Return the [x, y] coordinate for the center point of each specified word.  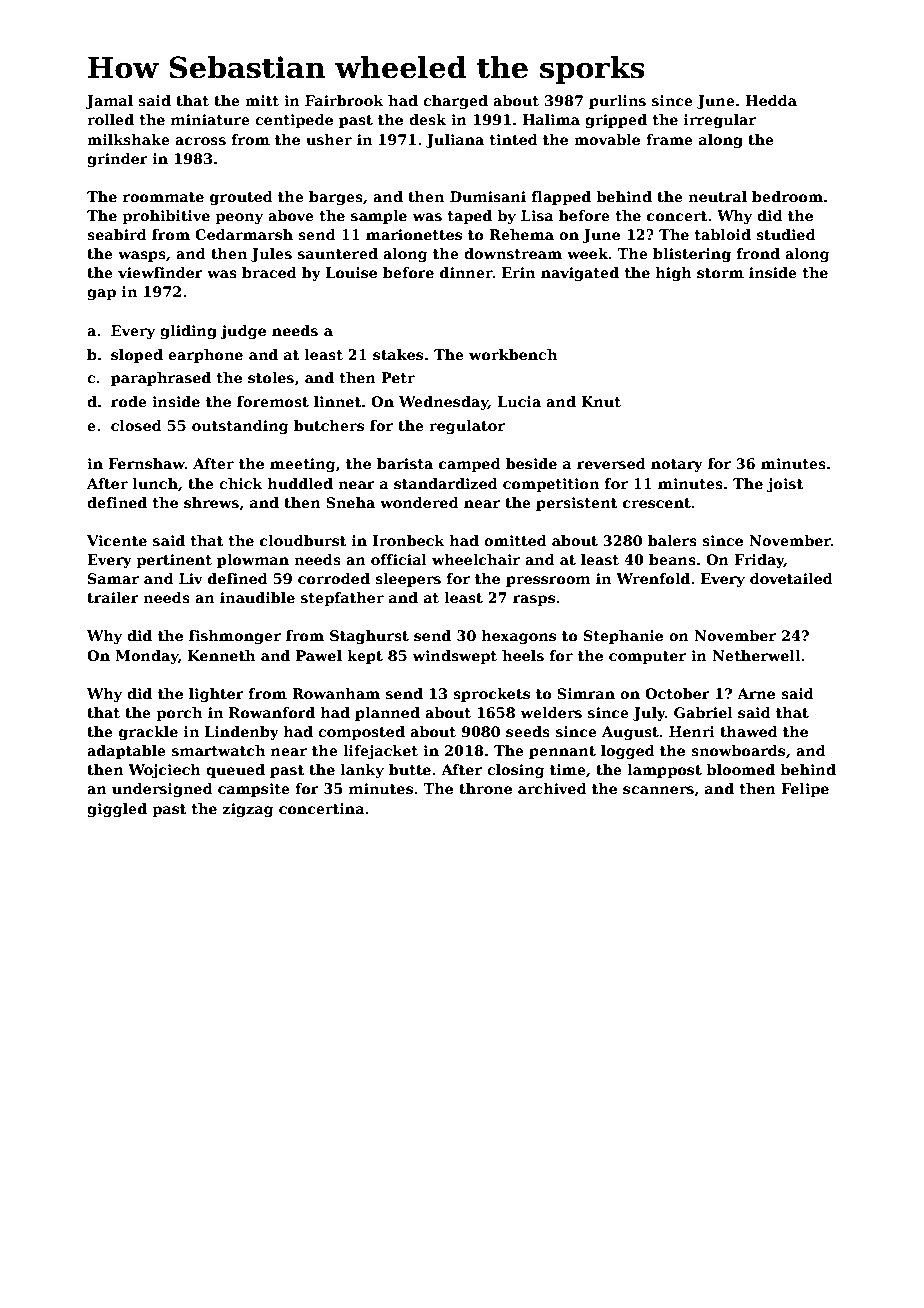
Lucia [519, 401]
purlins [617, 102]
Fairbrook [344, 100]
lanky [362, 771]
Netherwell [756, 655]
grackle [148, 733]
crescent [657, 503]
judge [243, 332]
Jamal [109, 102]
